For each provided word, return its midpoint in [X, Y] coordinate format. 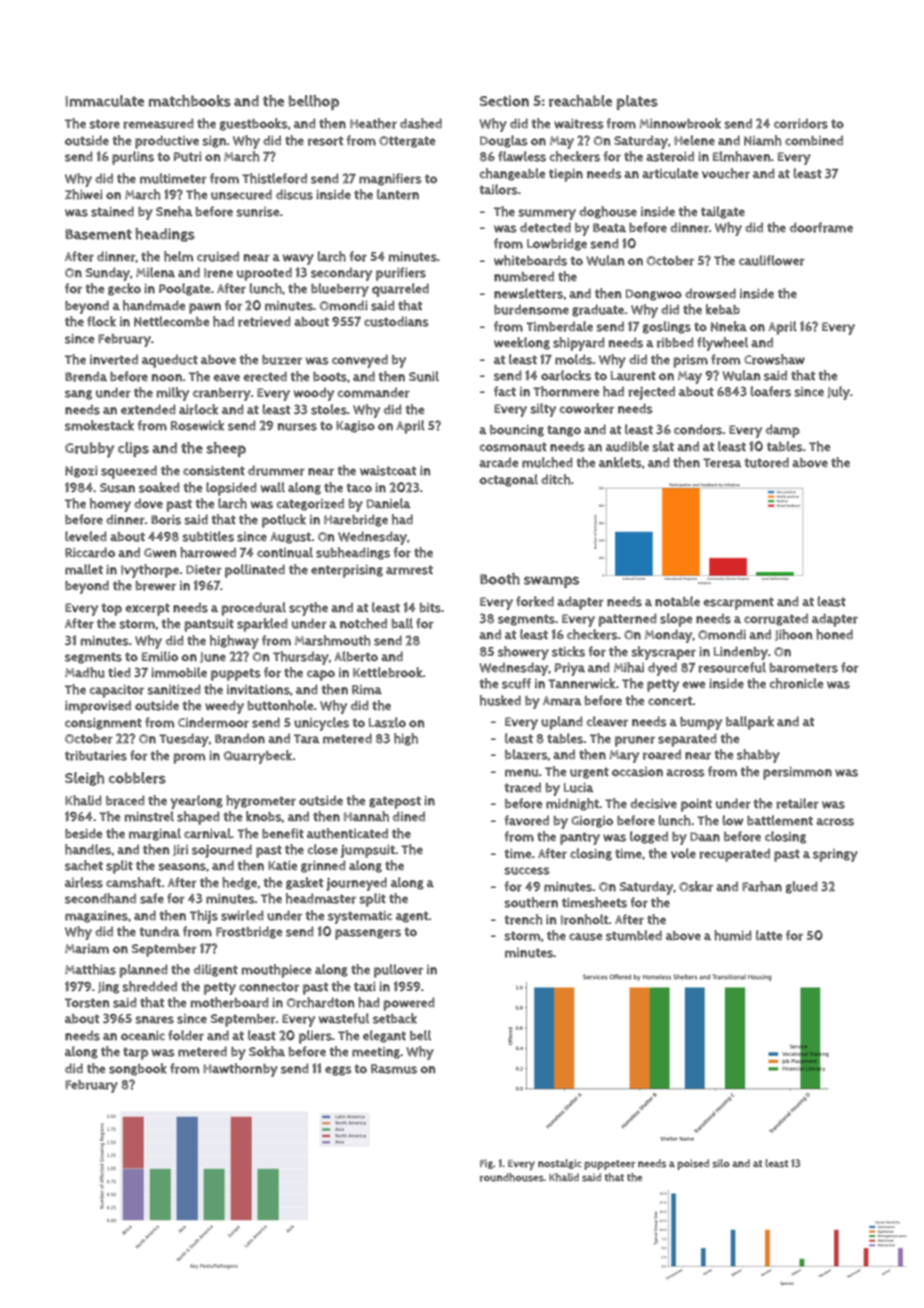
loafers [770, 391]
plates [637, 102]
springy [835, 855]
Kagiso [355, 427]
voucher [726, 173]
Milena [155, 272]
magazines [96, 917]
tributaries [96, 756]
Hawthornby [240, 1070]
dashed [421, 123]
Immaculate [104, 101]
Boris [166, 520]
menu [521, 773]
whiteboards [530, 260]
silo [721, 1163]
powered [409, 1004]
